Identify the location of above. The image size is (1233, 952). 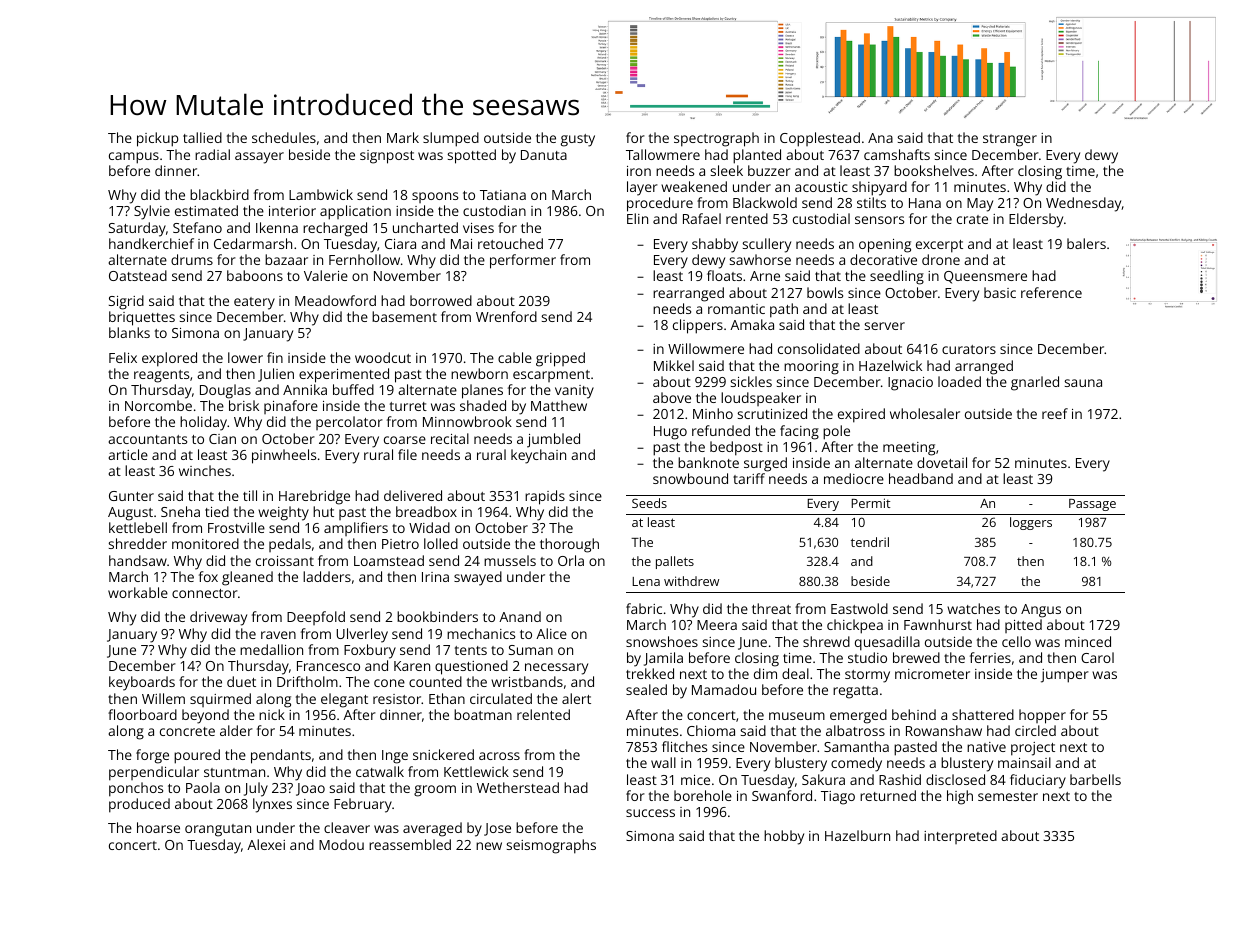
(672, 397).
